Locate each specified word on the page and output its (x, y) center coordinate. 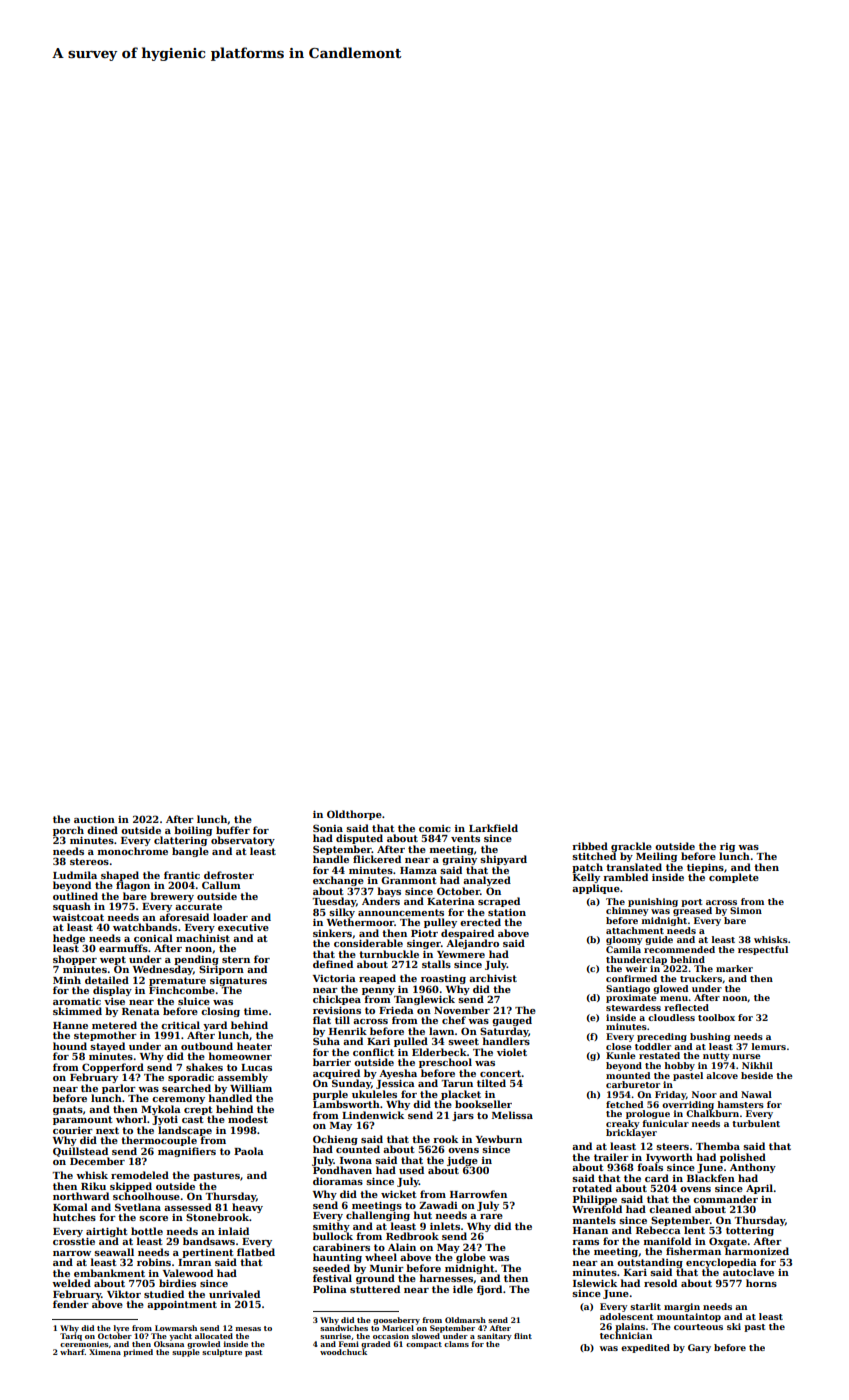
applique (596, 889)
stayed (107, 1047)
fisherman (693, 1251)
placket (461, 1095)
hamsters (740, 1104)
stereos (89, 861)
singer (424, 944)
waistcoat (78, 917)
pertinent (208, 1253)
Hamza (418, 870)
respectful (763, 950)
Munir (387, 1268)
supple (186, 1353)
